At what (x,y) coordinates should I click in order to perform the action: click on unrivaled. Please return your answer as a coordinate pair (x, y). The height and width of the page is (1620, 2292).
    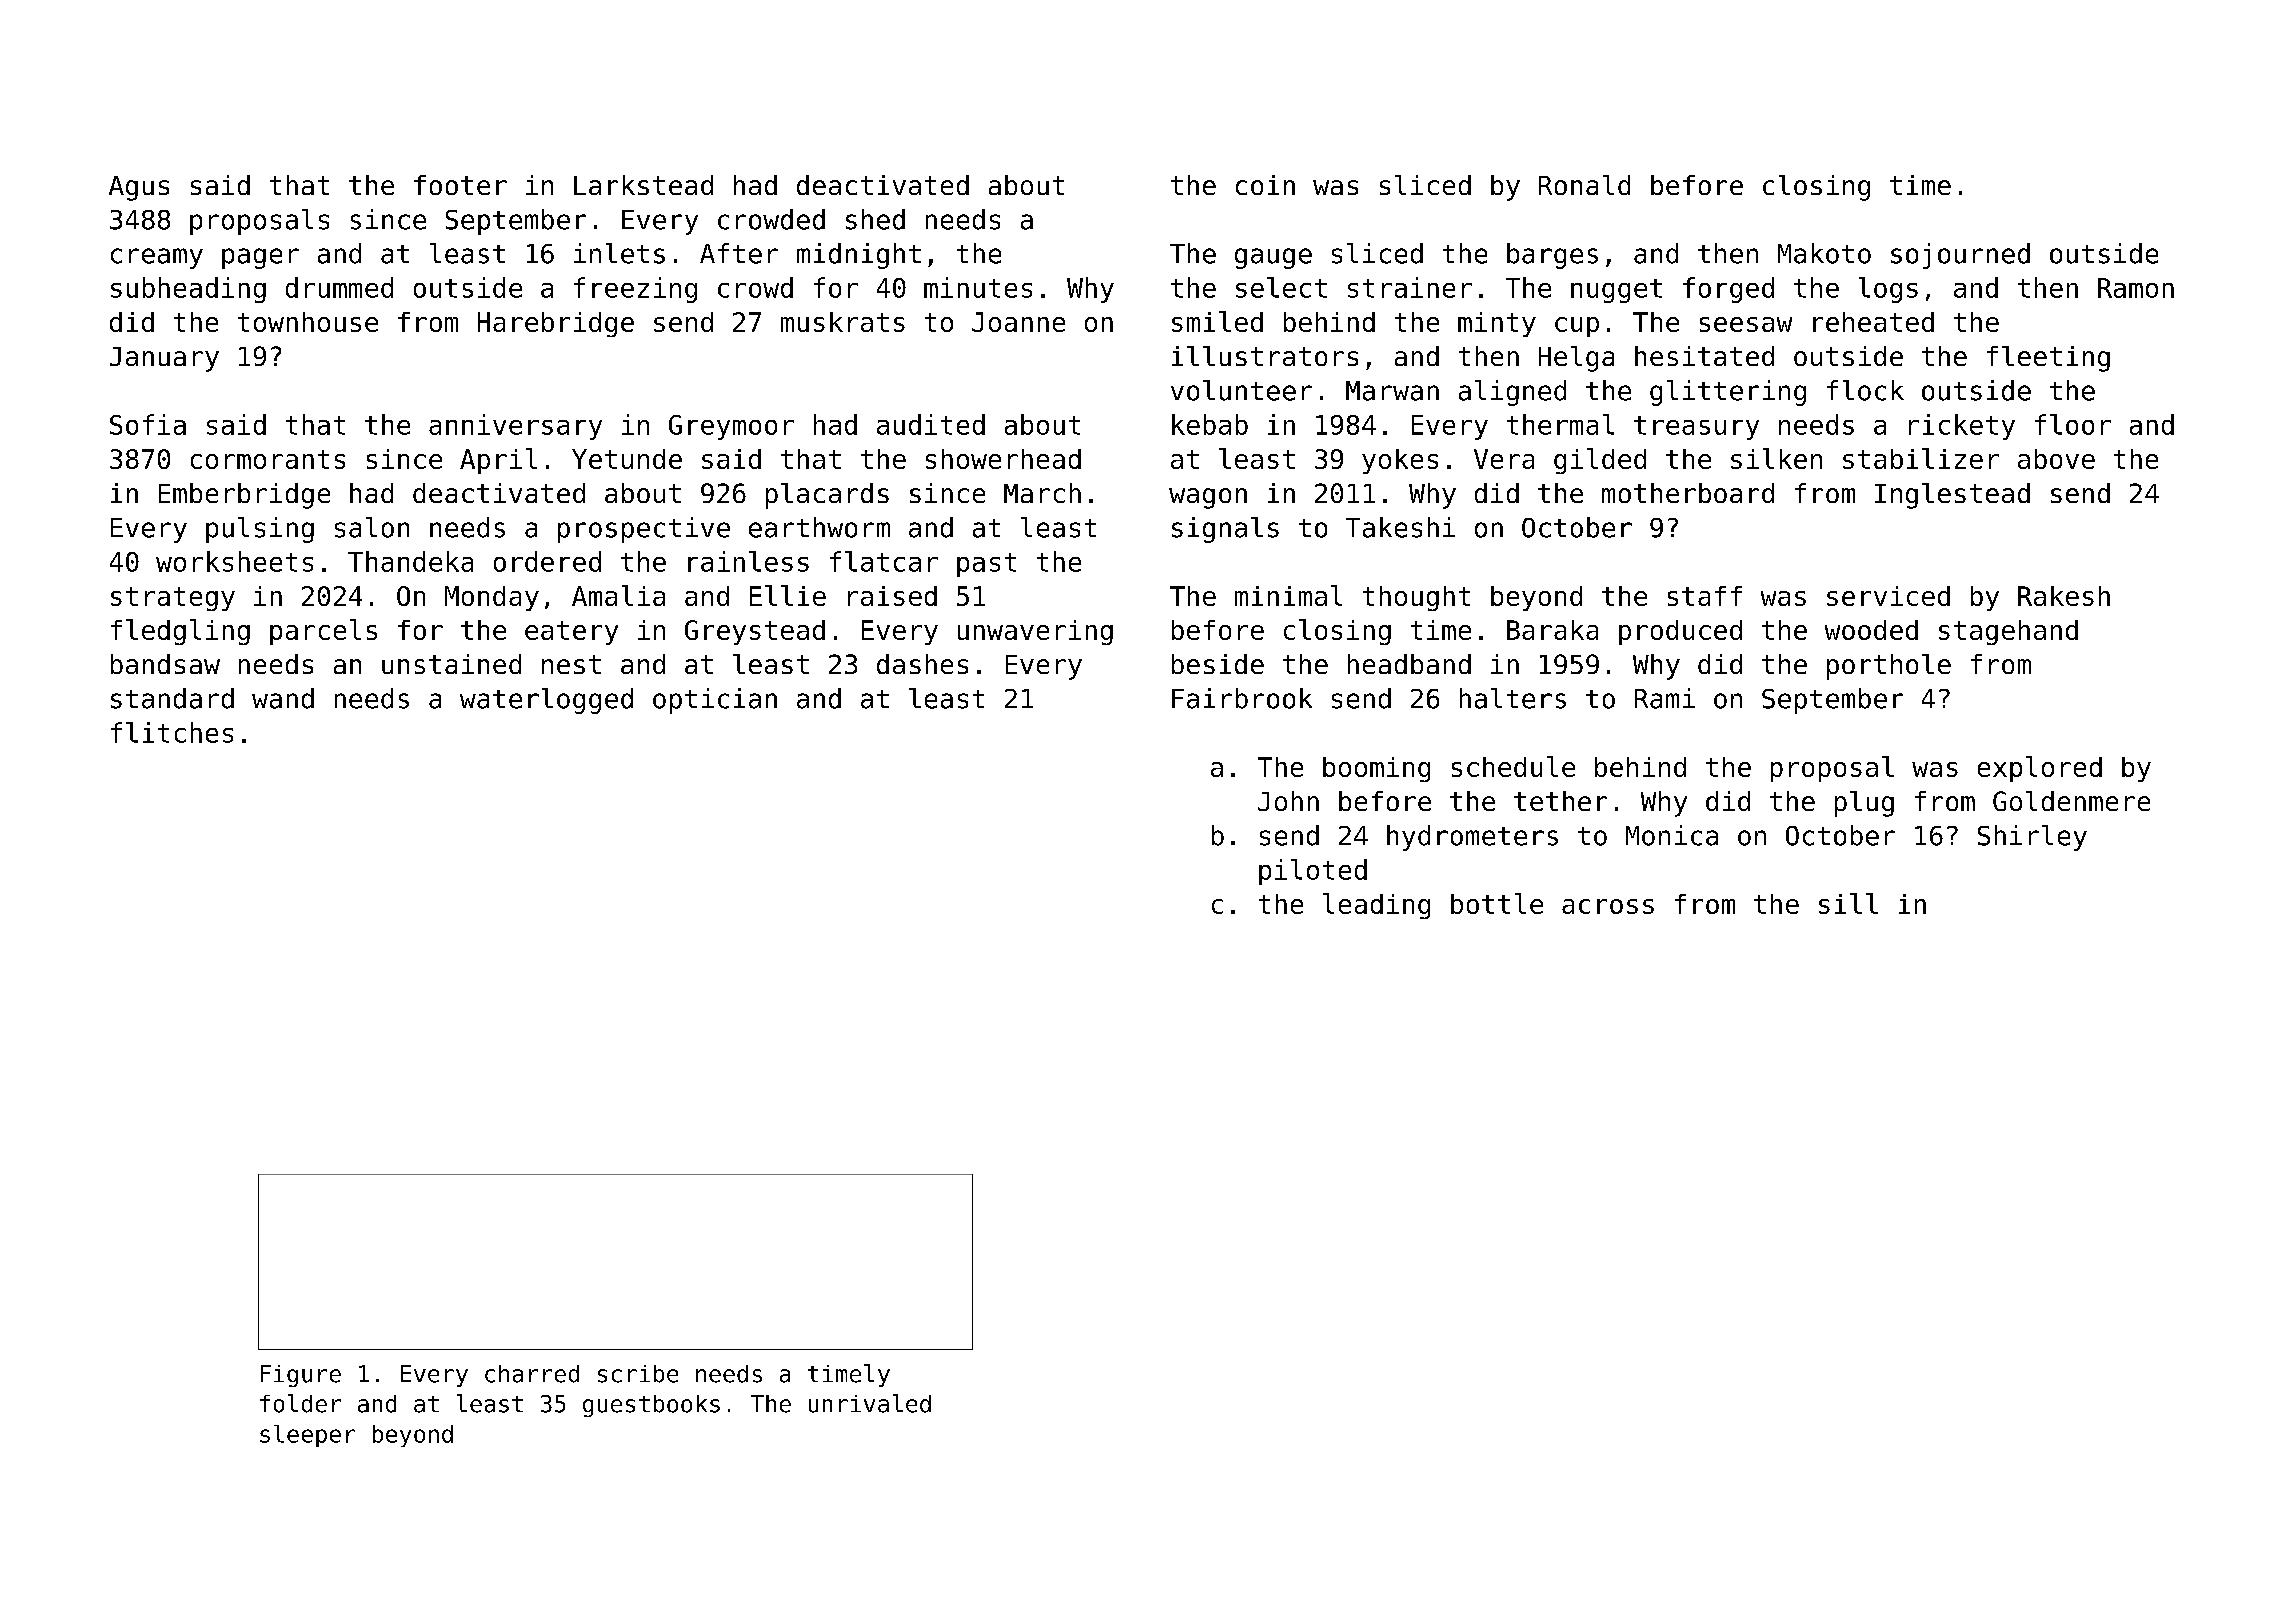
    Looking at the image, I should click on (870, 1403).
